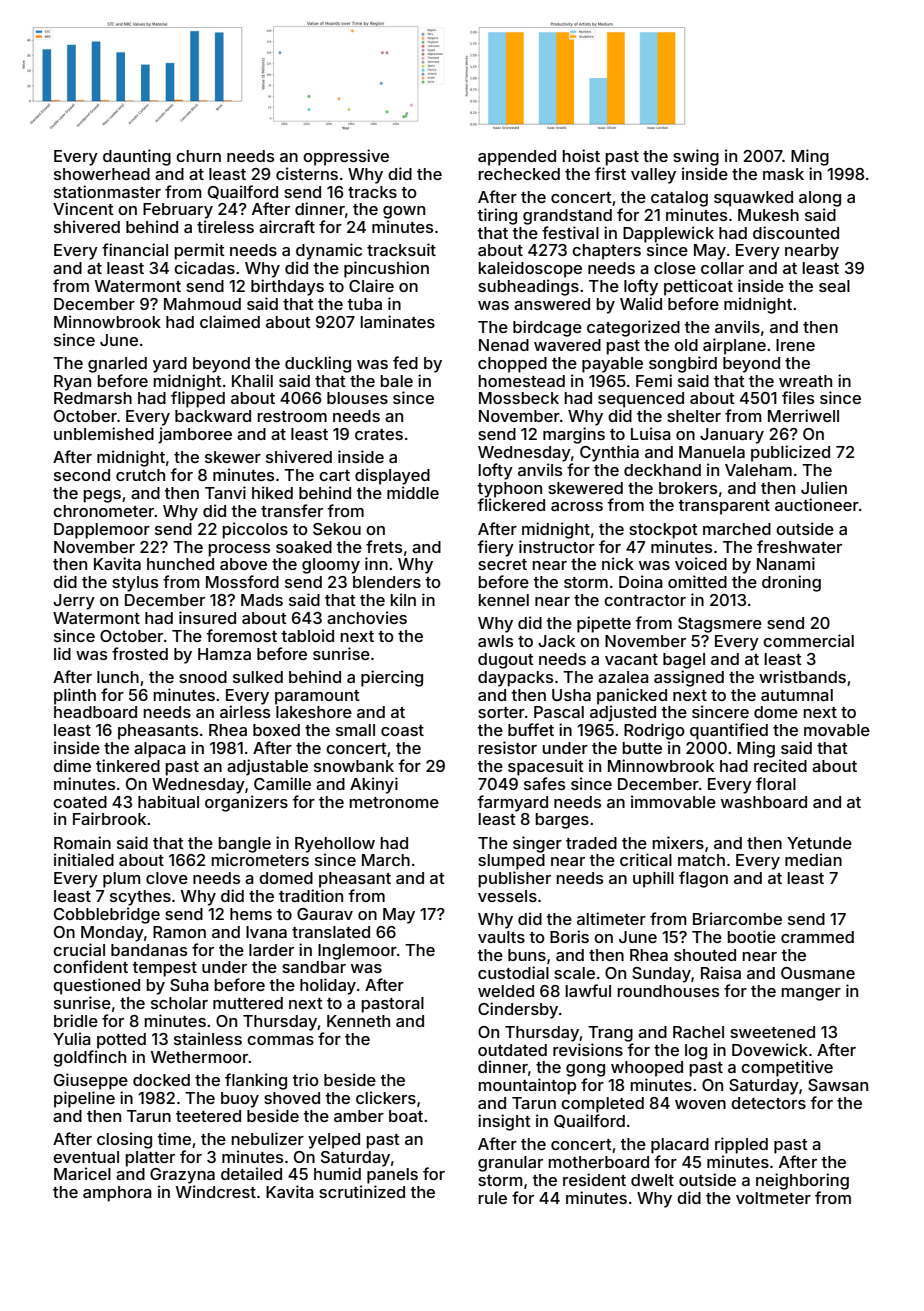 The width and height of the screenshot is (924, 1311). Describe the element at coordinates (510, 1164) in the screenshot. I see `granular` at that location.
